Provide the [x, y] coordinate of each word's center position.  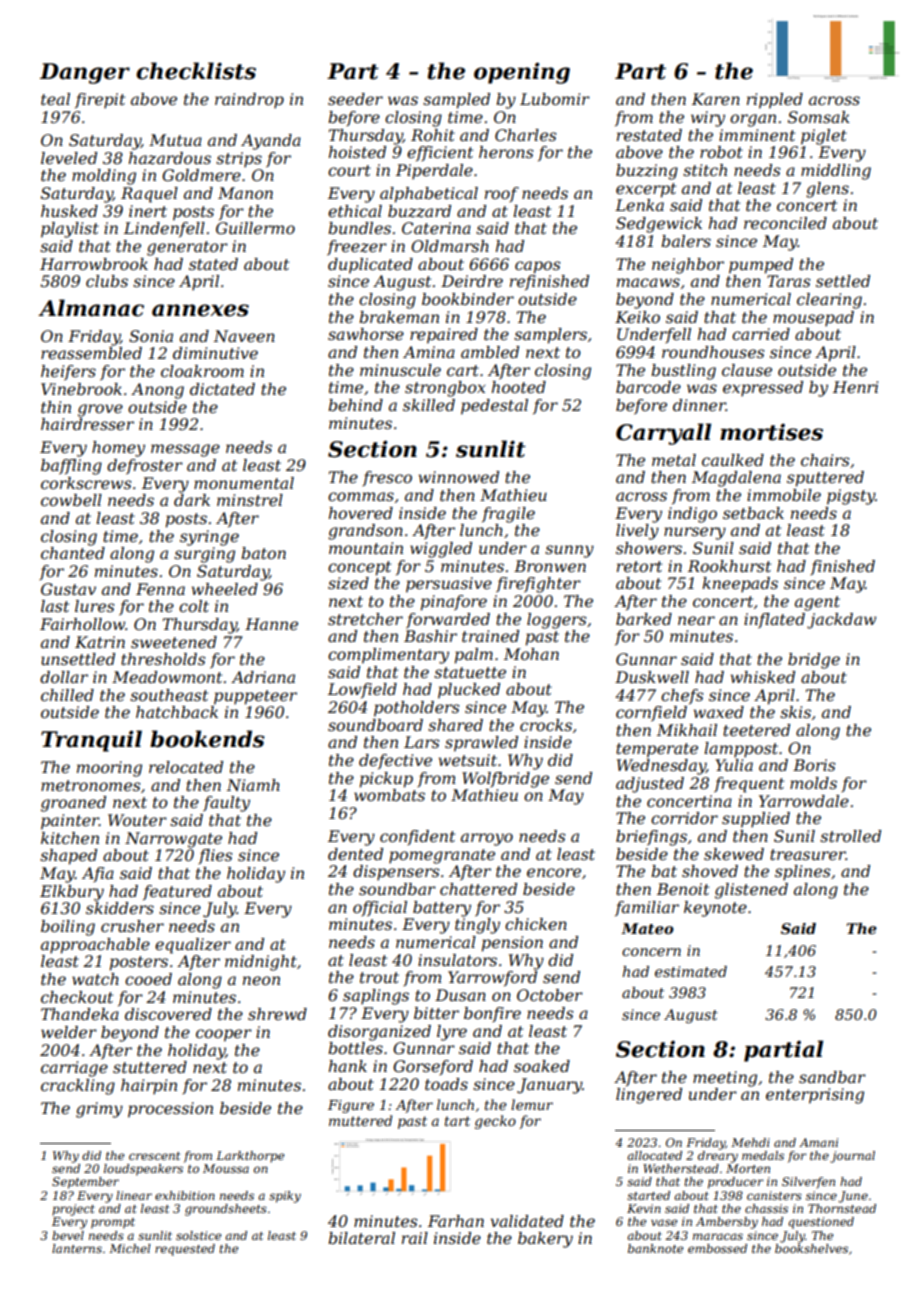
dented [355, 854]
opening [522, 73]
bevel [68, 1235]
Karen [716, 99]
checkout [77, 997]
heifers [68, 373]
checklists [196, 71]
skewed [734, 854]
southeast [169, 695]
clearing [829, 301]
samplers [550, 336]
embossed [717, 1248]
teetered [756, 730]
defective [395, 761]
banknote [655, 1248]
